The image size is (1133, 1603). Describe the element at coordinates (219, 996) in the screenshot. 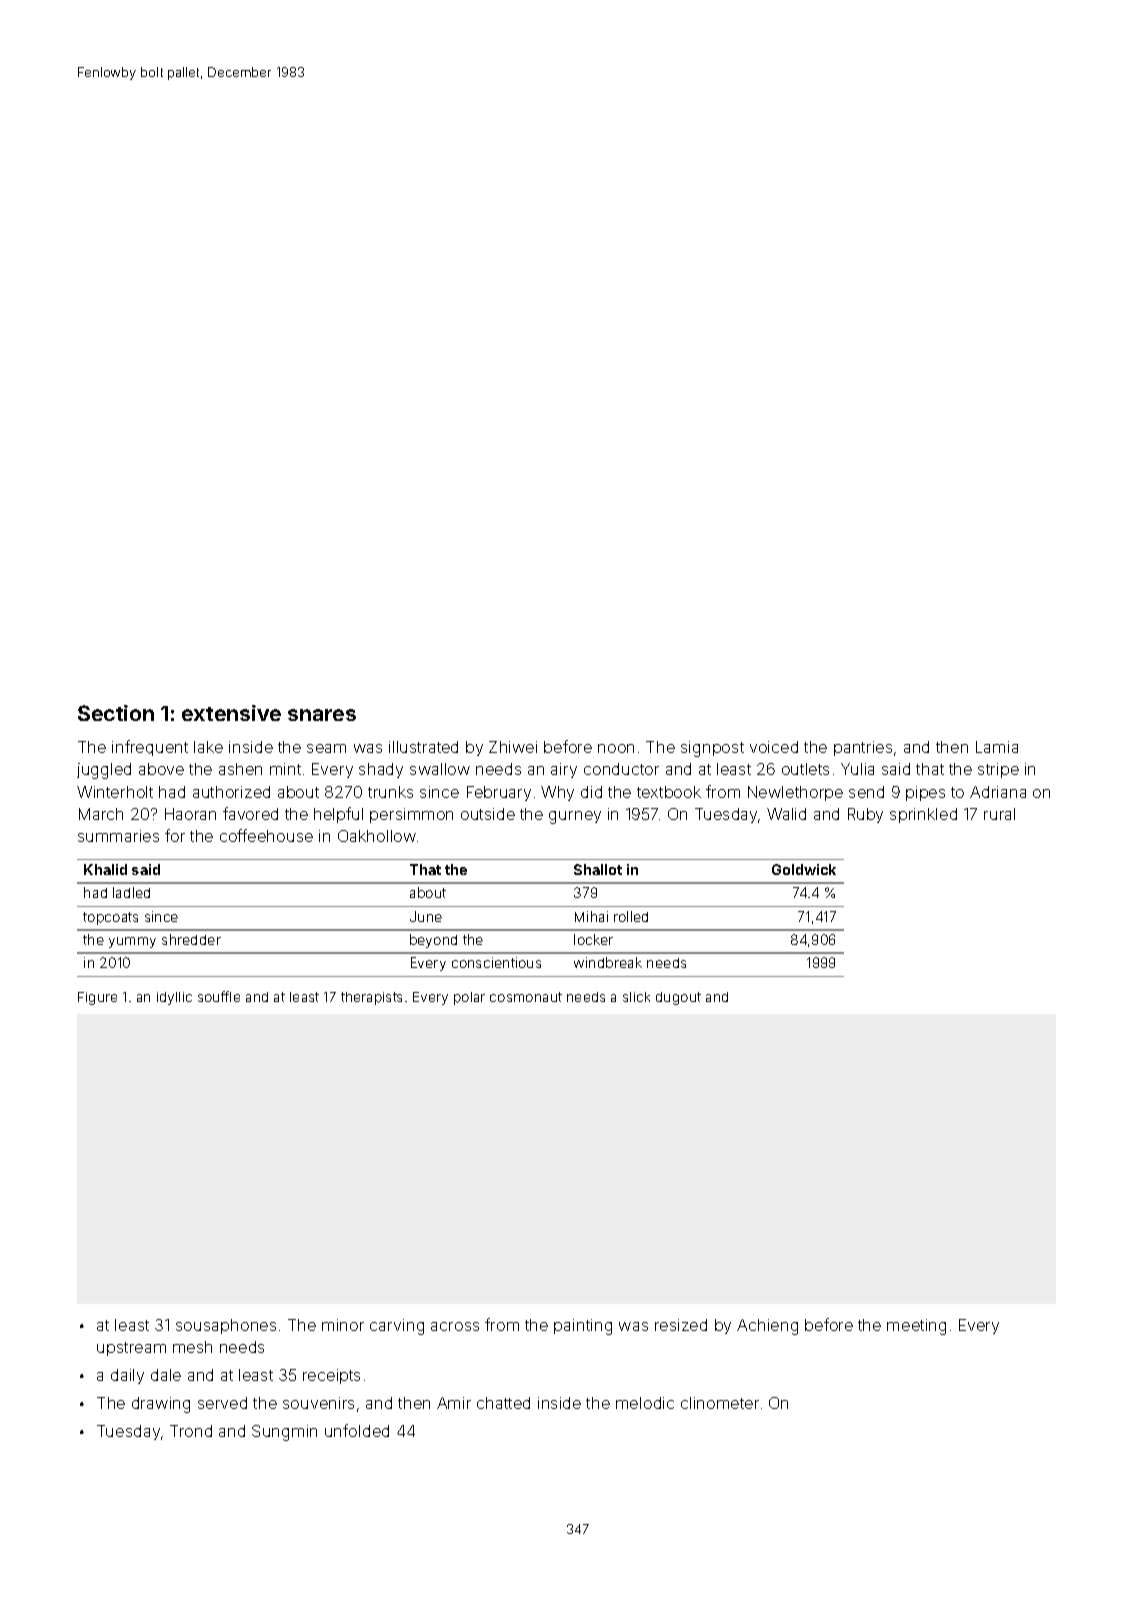

I see `souffle` at that location.
